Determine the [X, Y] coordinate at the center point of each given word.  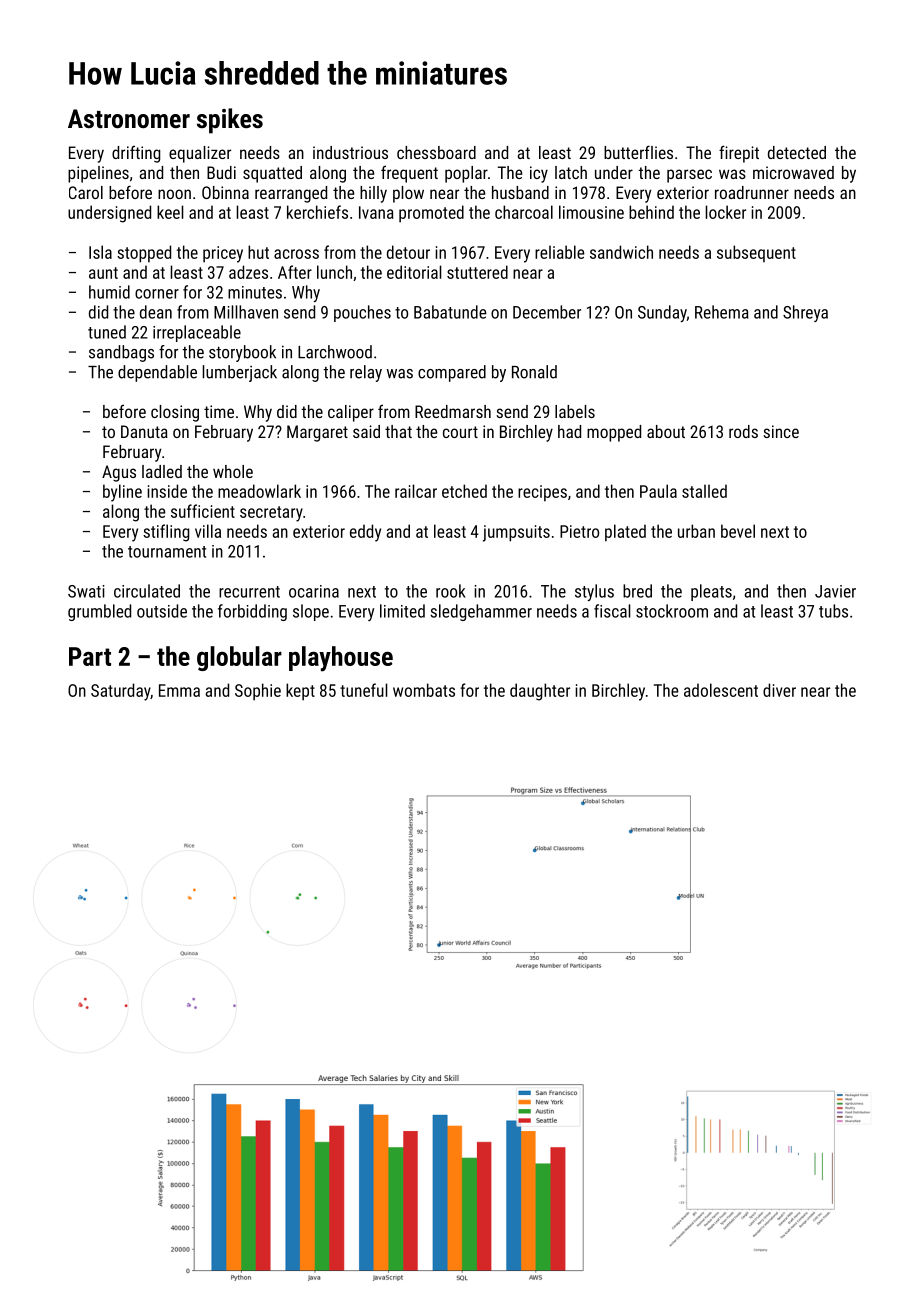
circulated [147, 591]
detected [797, 152]
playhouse [341, 659]
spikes [230, 121]
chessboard [436, 152]
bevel [738, 531]
